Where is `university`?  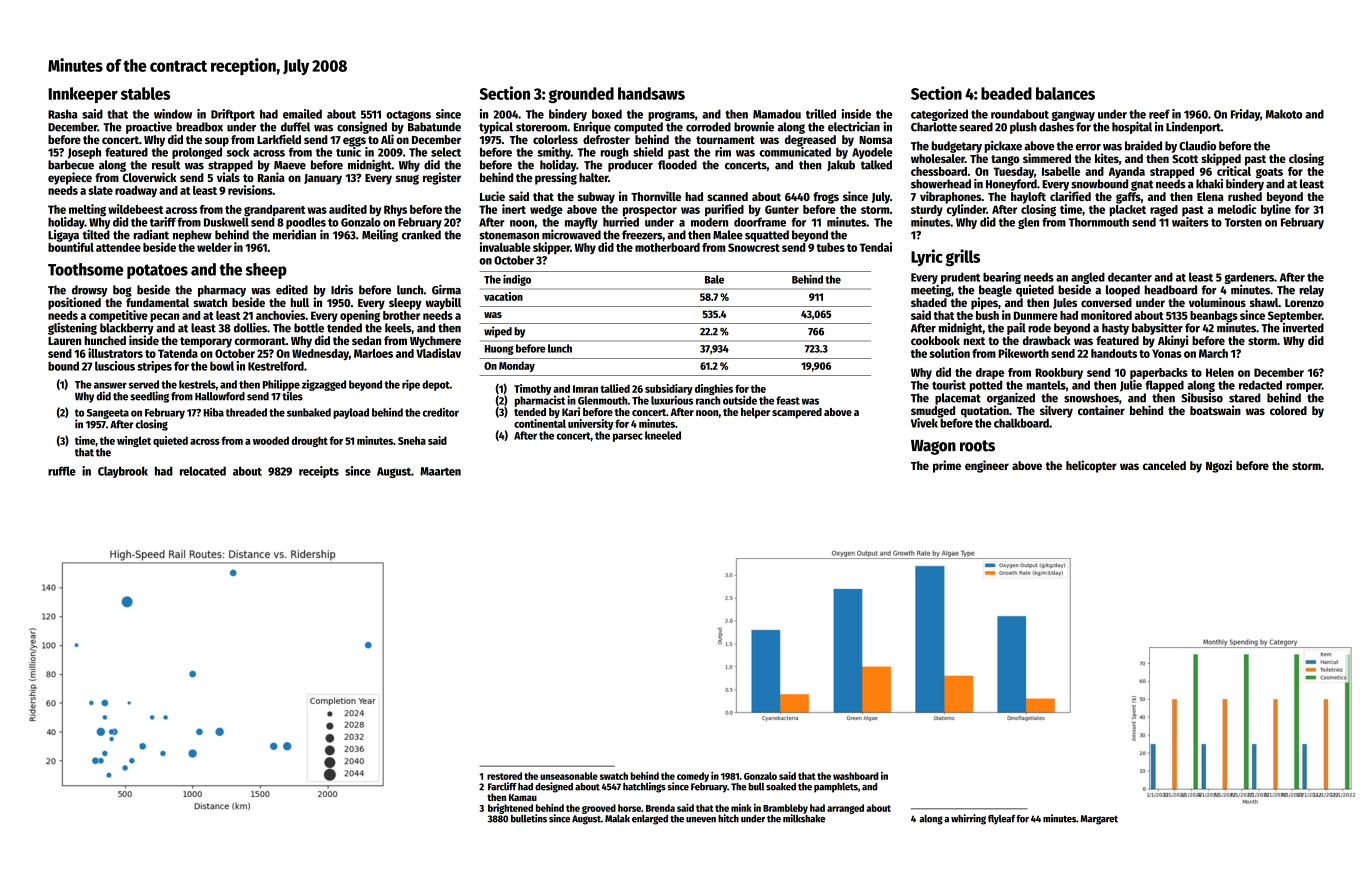
university is located at coordinates (591, 424).
